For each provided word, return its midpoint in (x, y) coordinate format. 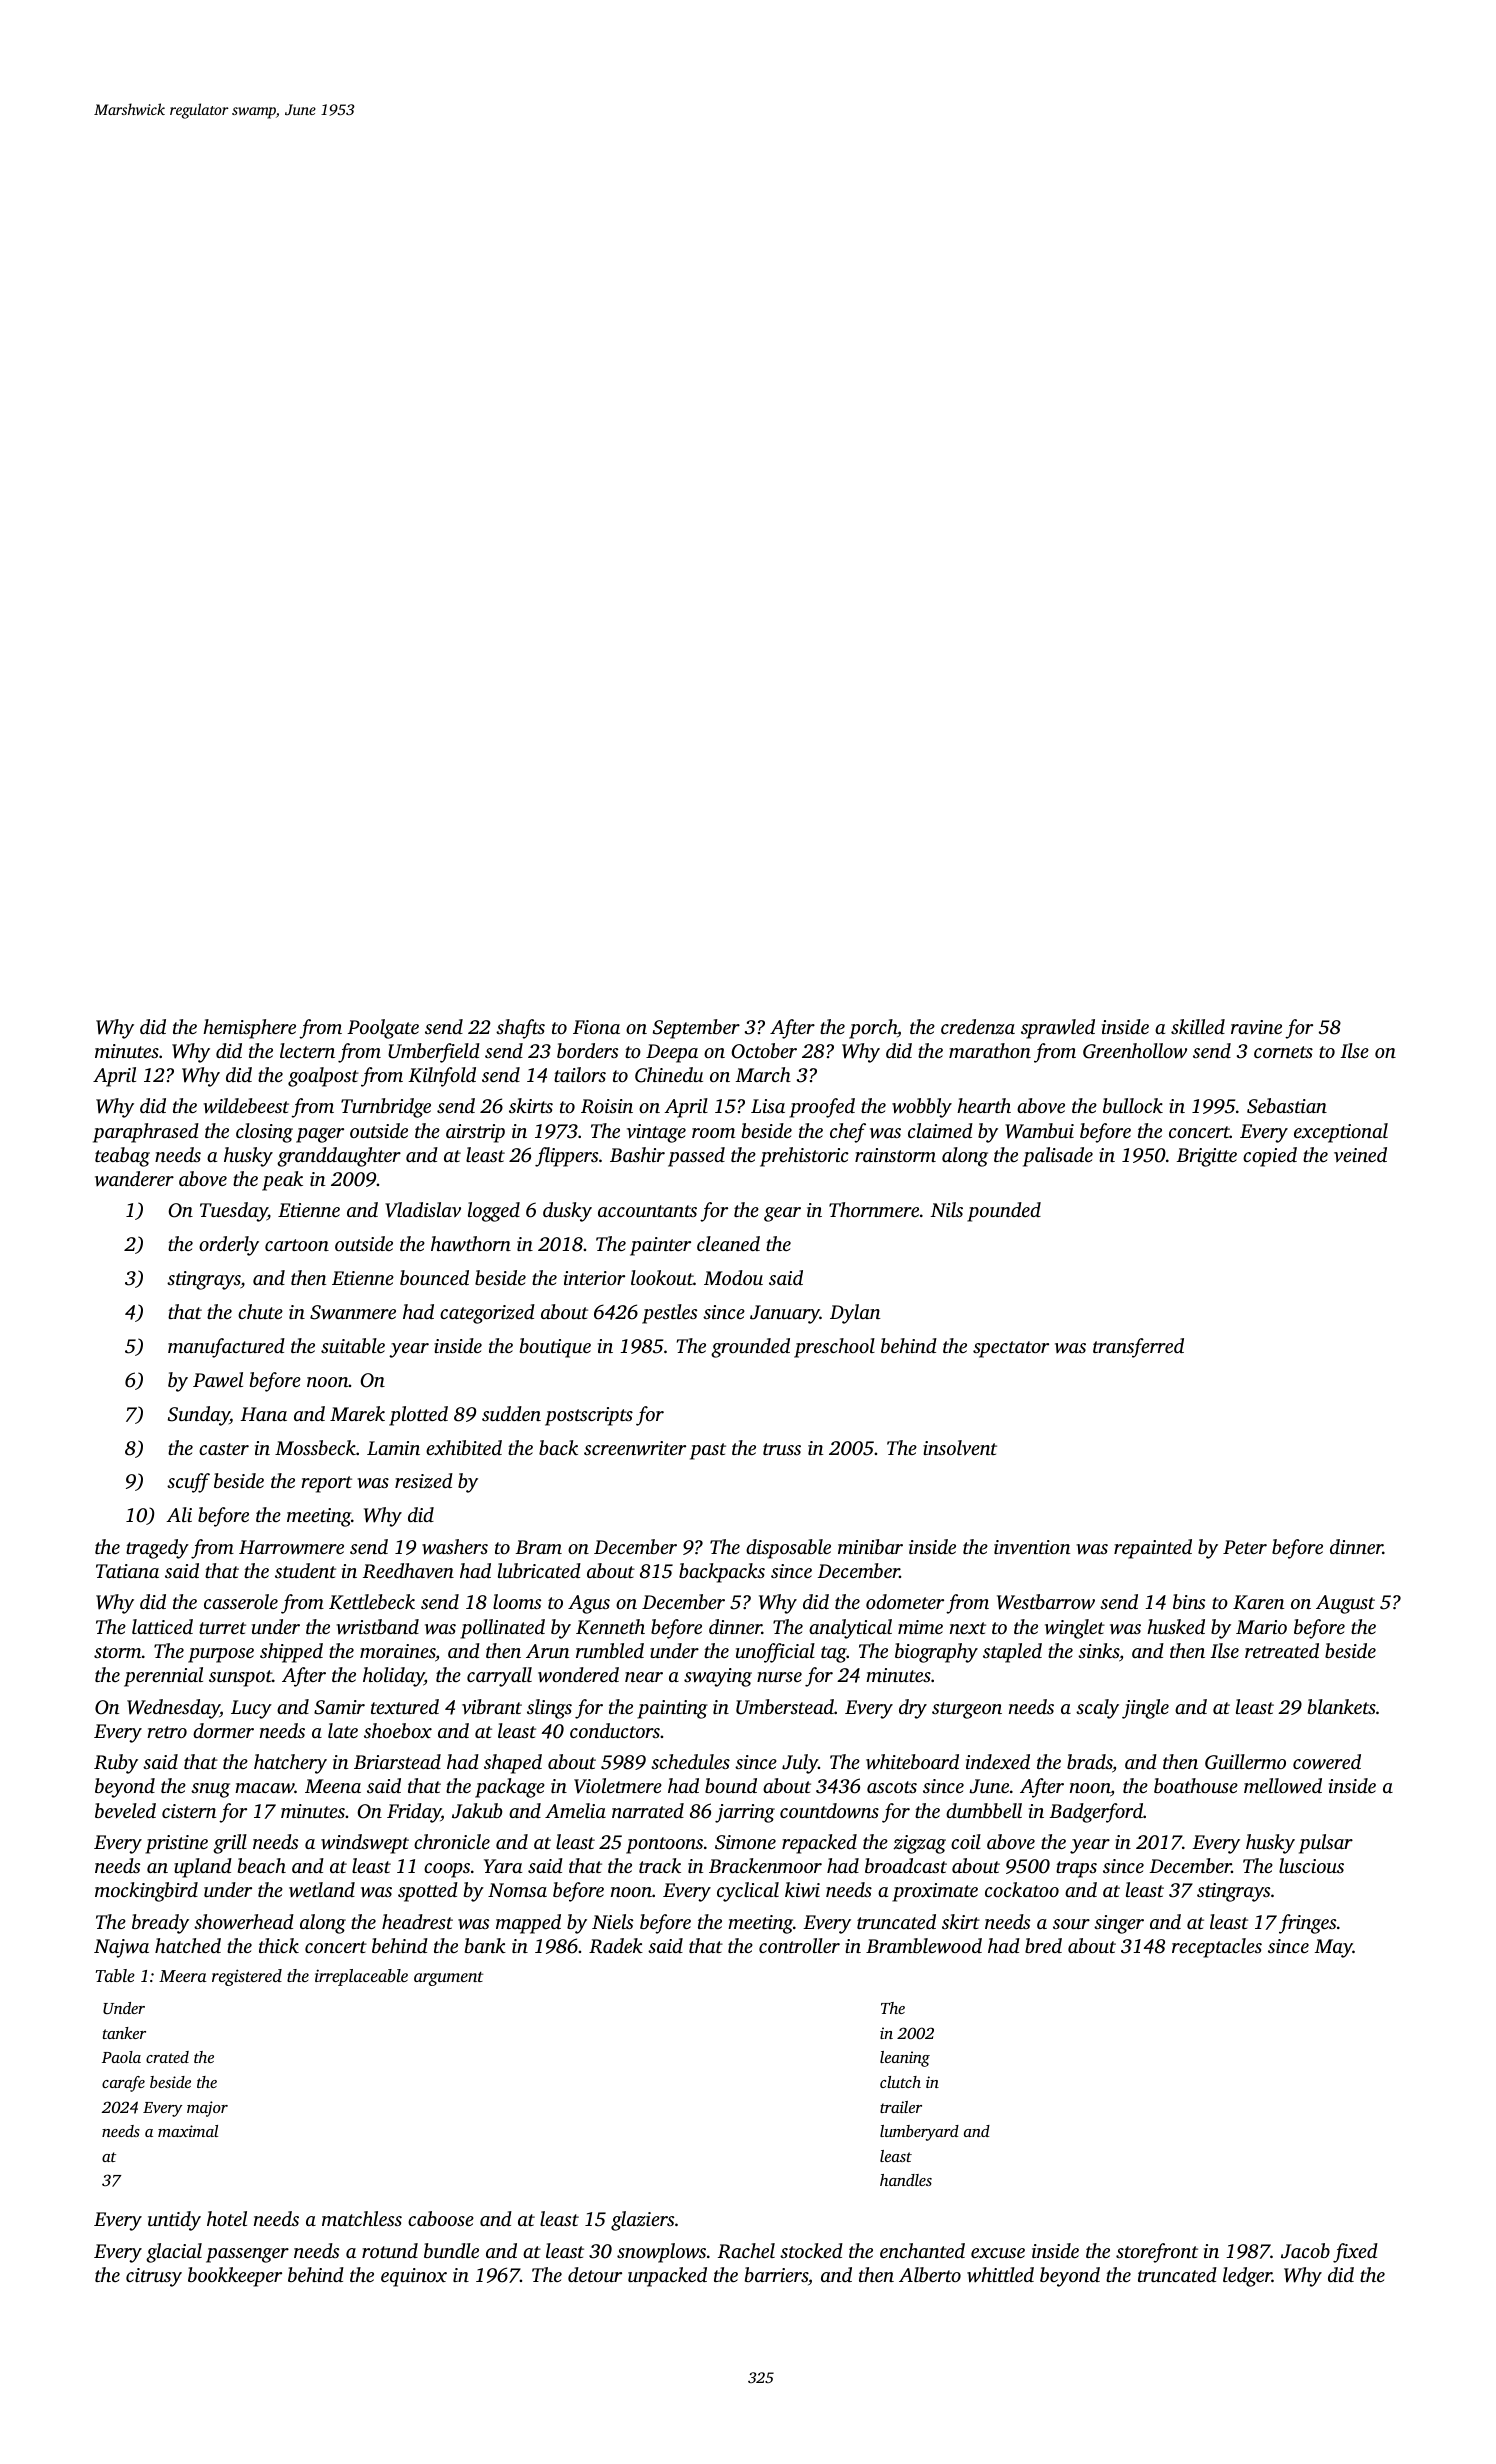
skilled (1198, 1026)
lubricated (539, 1570)
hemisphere (249, 1029)
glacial (174, 2253)
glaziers (642, 2221)
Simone (745, 1842)
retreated (1282, 1650)
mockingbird (146, 1892)
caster (224, 1449)
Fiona (596, 1027)
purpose (221, 1655)
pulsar (1326, 1844)
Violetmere (618, 1786)
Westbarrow (1046, 1602)
